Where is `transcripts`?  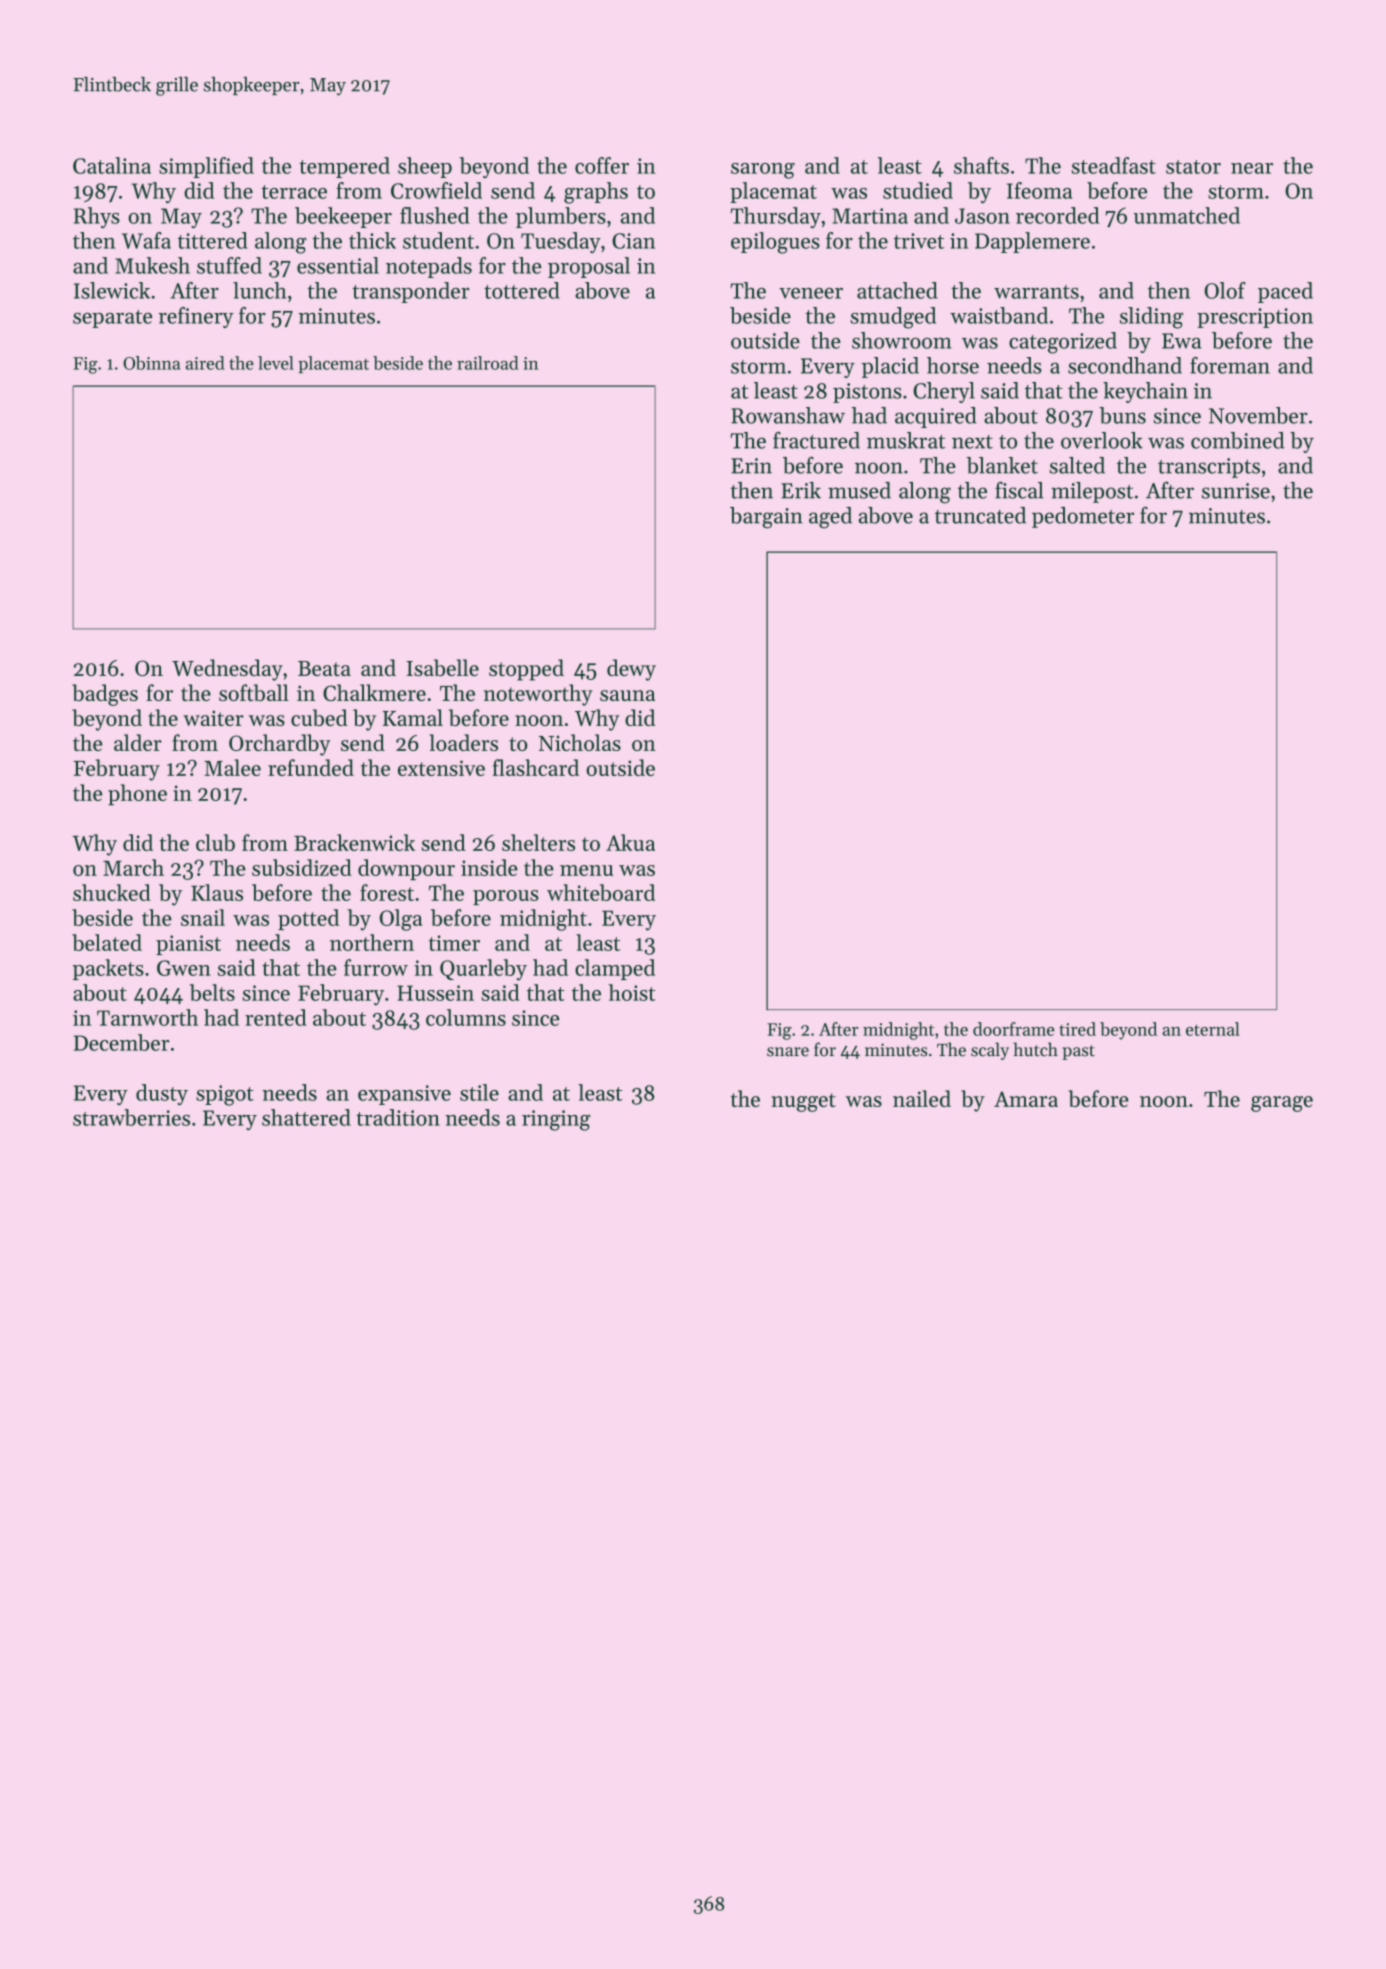 transcripts is located at coordinates (1209, 468).
